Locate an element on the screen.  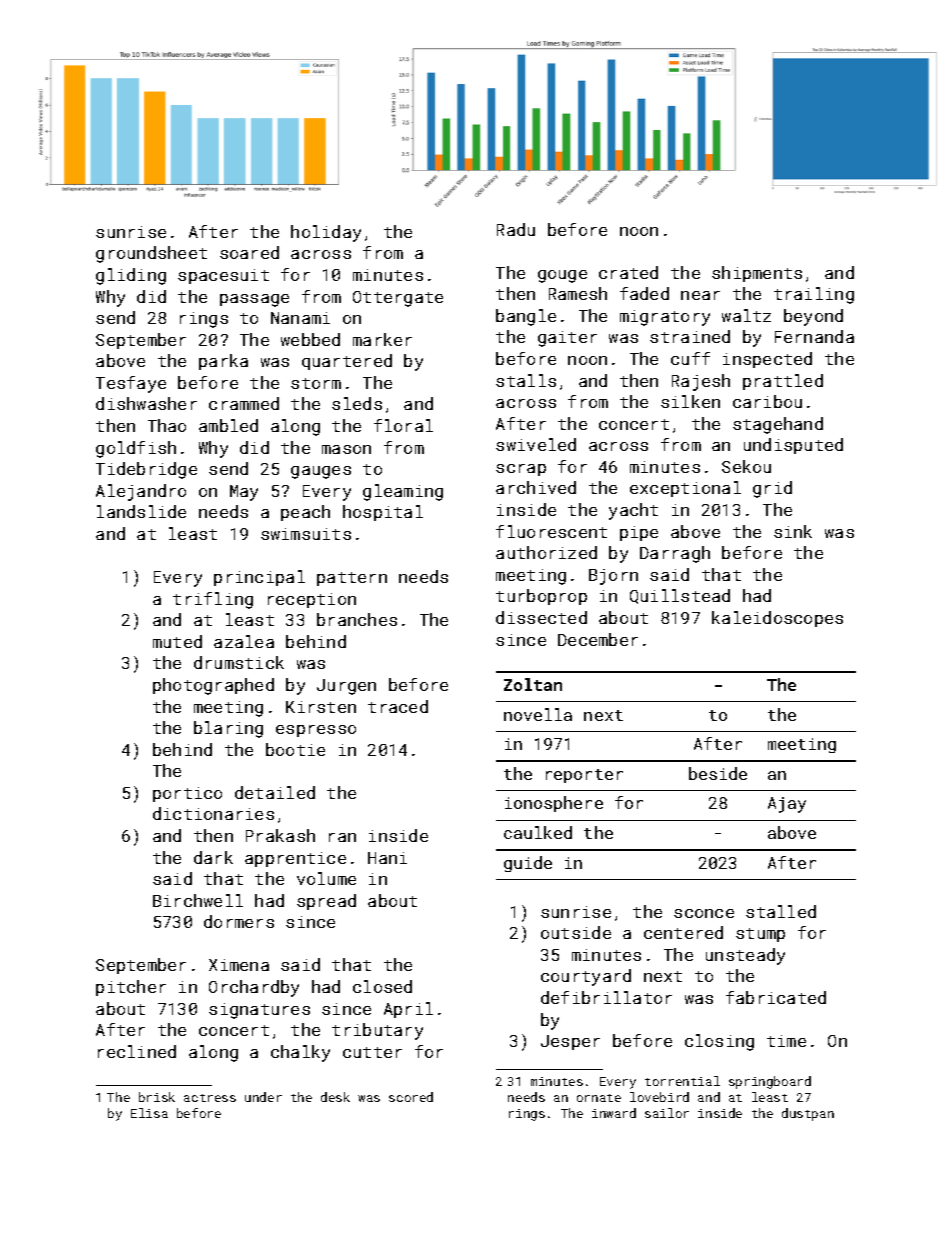
muted is located at coordinates (177, 641).
